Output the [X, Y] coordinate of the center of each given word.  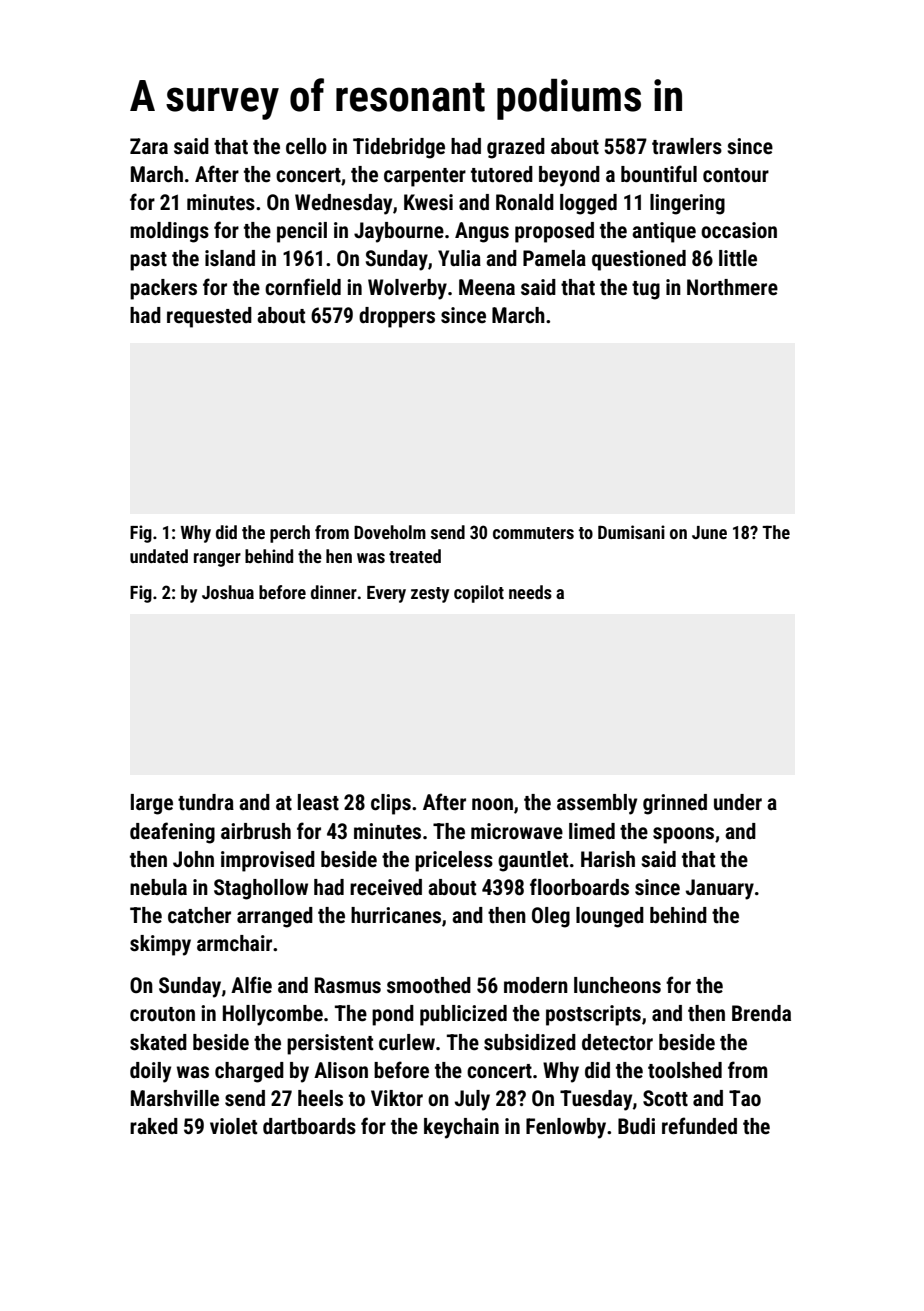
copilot [479, 594]
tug [646, 290]
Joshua [228, 592]
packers [163, 289]
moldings [169, 232]
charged [249, 1072]
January [720, 889]
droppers [397, 317]
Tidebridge [399, 148]
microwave [517, 831]
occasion [739, 230]
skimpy [160, 945]
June [709, 532]
